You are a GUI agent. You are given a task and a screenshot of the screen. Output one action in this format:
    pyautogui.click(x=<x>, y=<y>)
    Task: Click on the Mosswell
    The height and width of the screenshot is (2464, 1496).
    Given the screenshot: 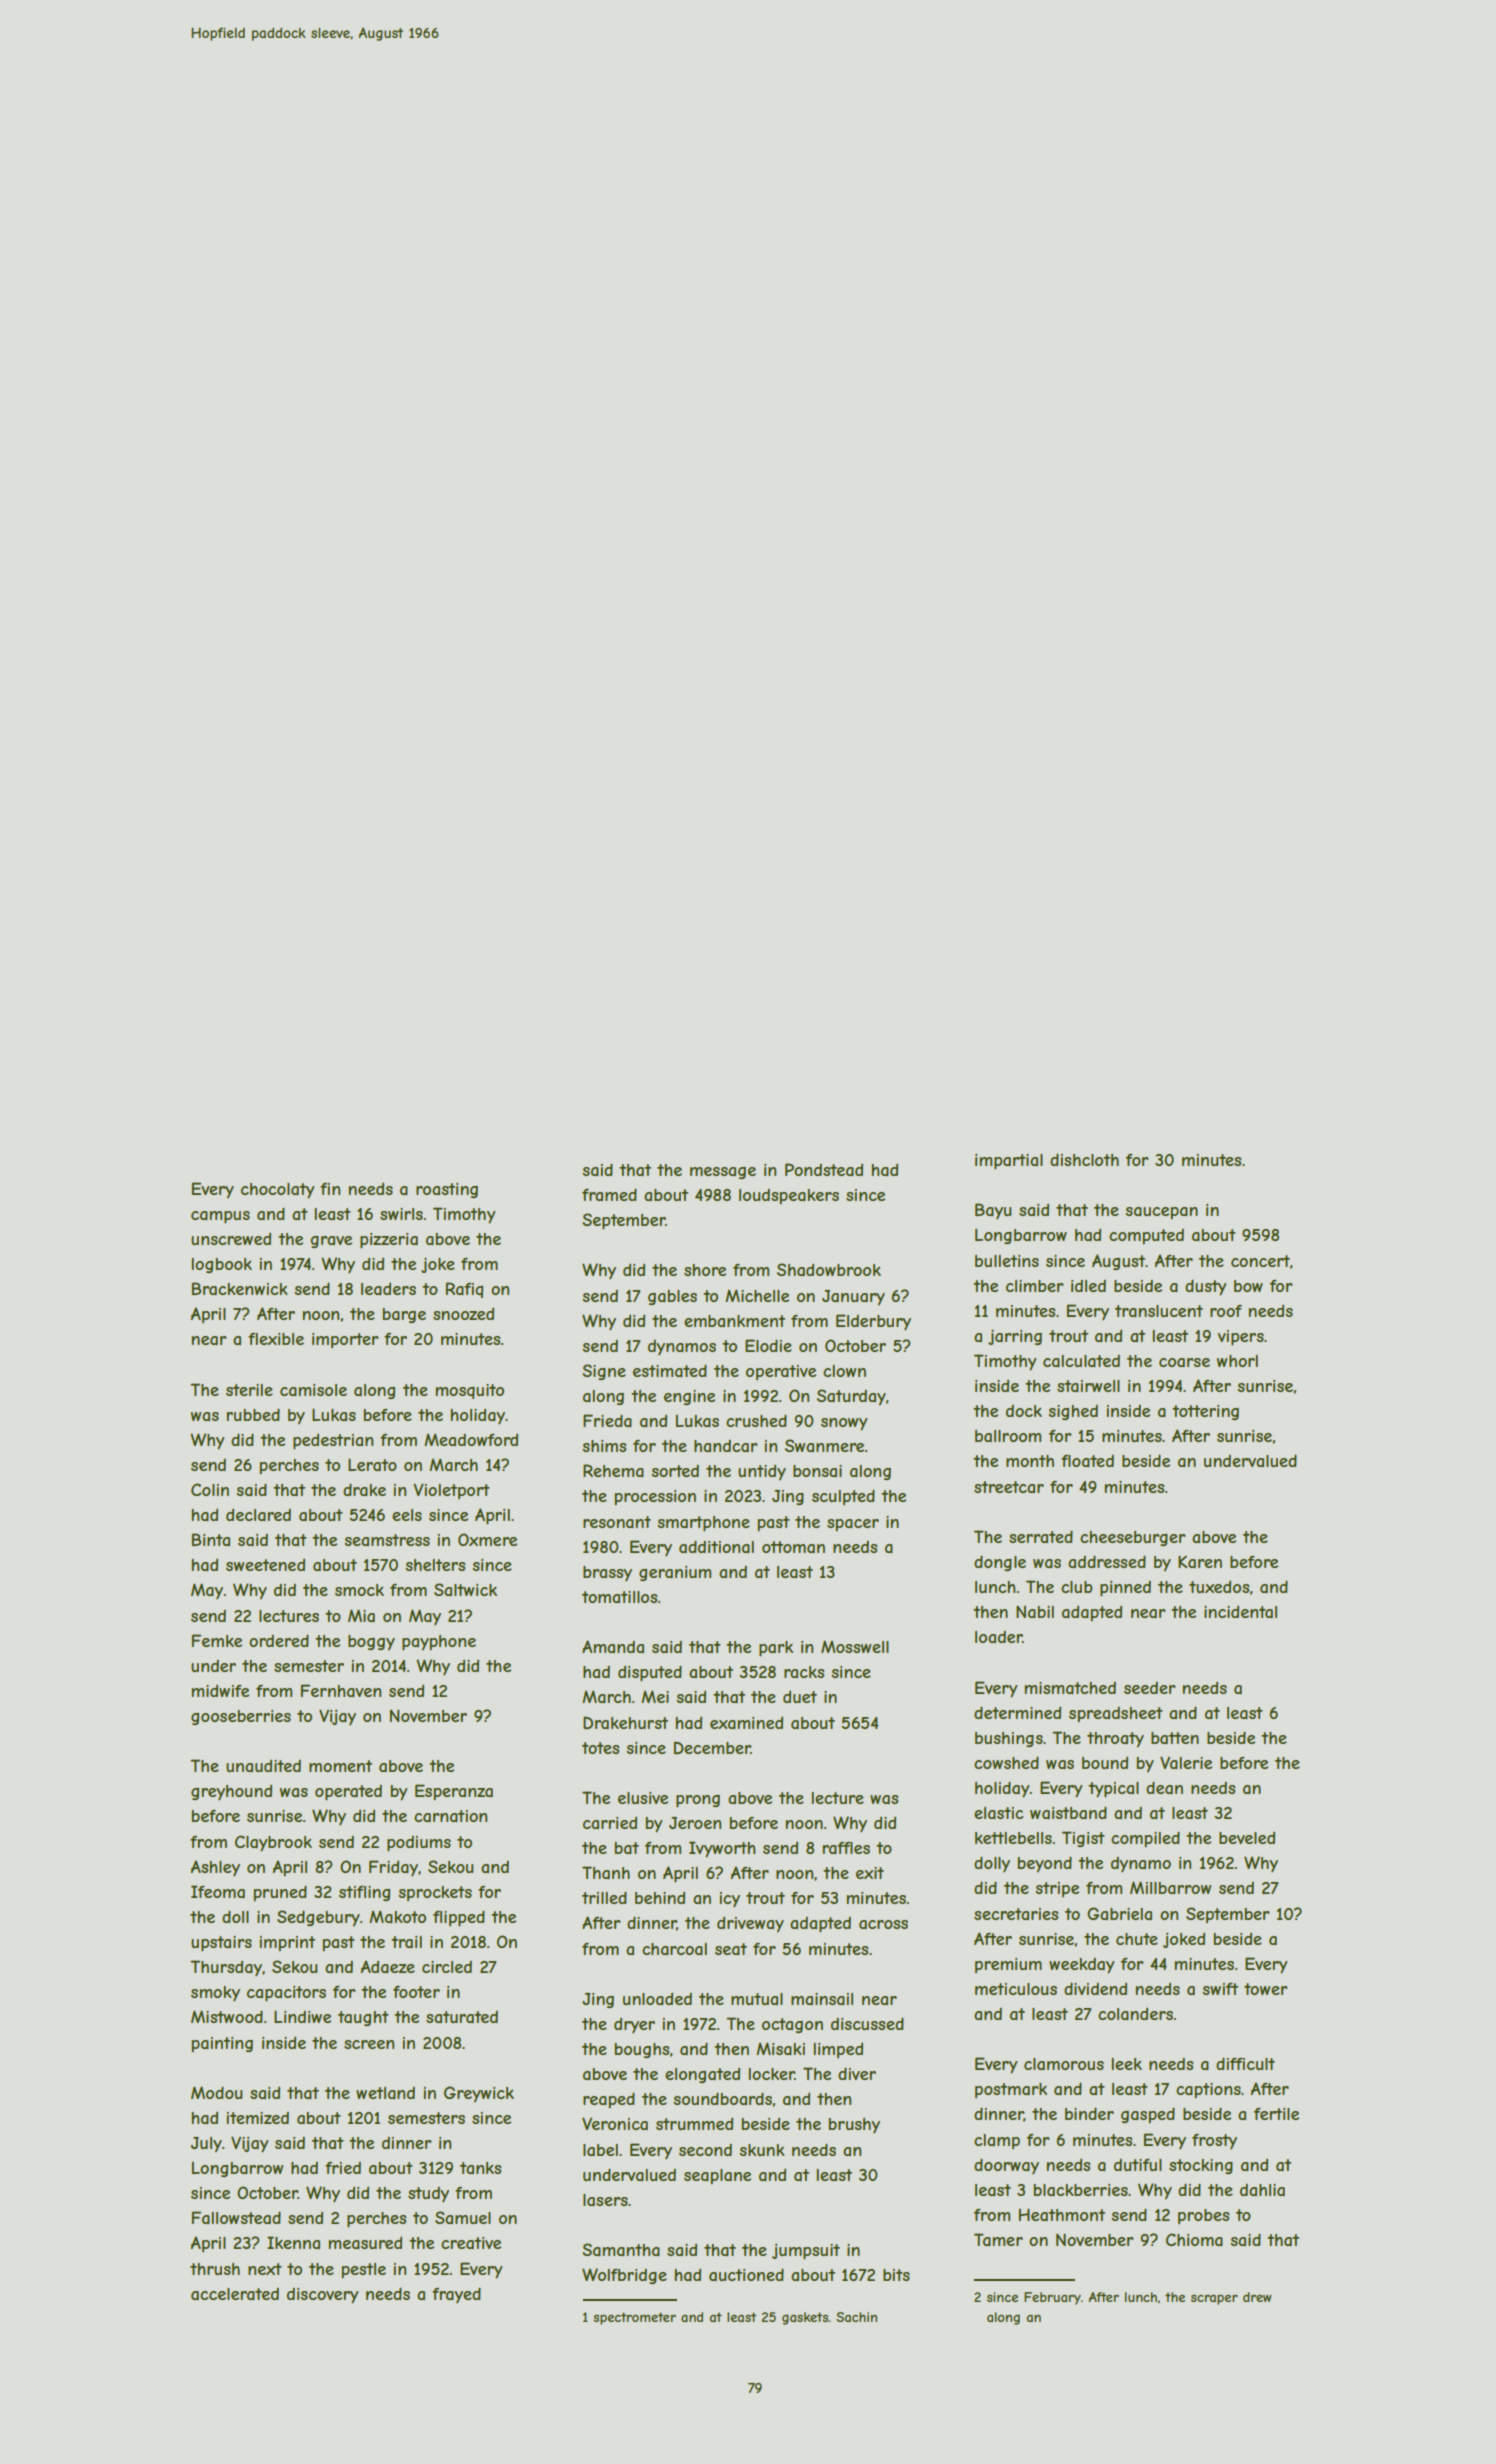 What is the action you would take?
    pyautogui.click(x=855, y=1646)
